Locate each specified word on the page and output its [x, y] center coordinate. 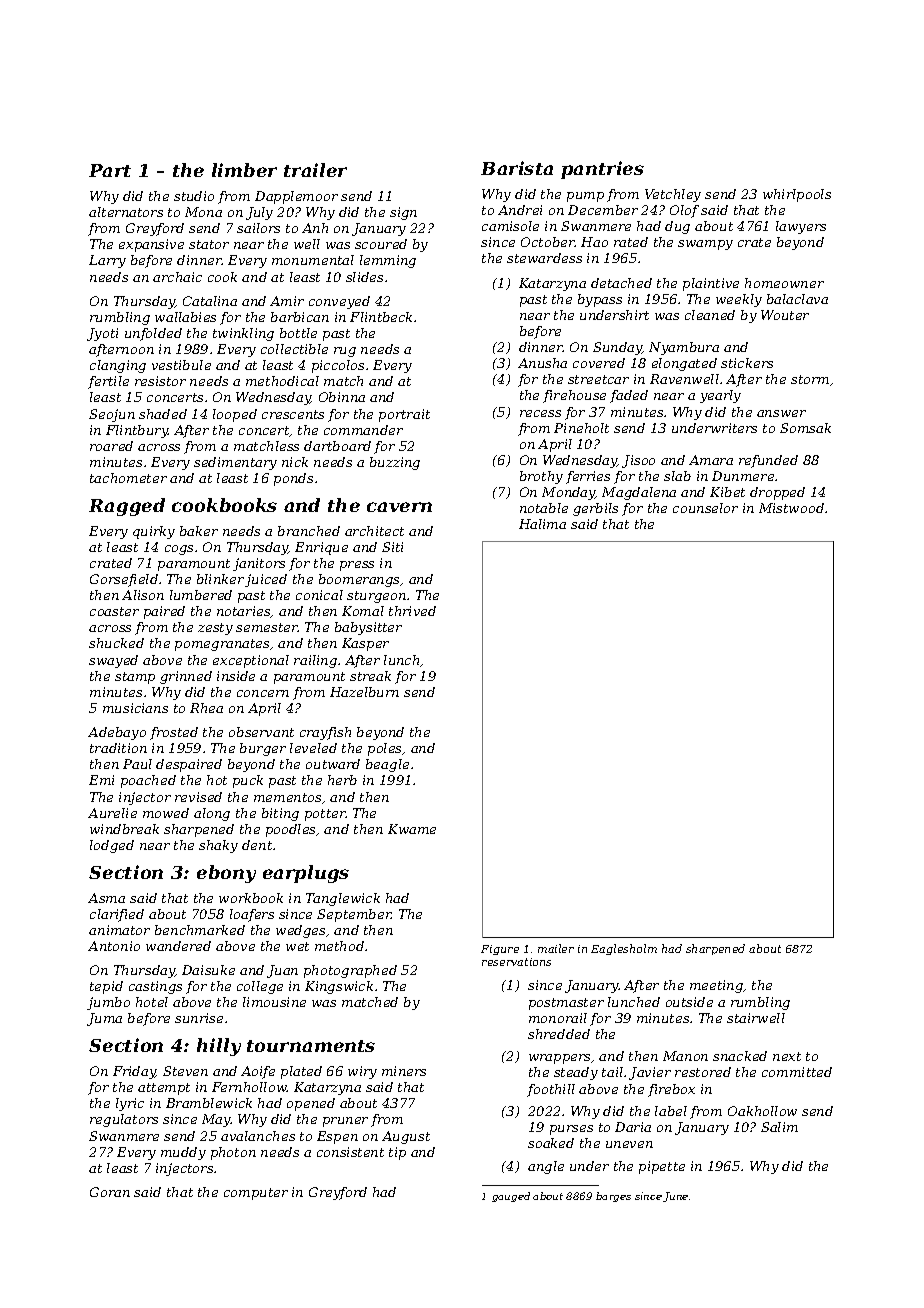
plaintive [711, 284]
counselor [705, 508]
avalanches [258, 1136]
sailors [258, 228]
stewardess [544, 258]
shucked [116, 643]
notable [544, 508]
